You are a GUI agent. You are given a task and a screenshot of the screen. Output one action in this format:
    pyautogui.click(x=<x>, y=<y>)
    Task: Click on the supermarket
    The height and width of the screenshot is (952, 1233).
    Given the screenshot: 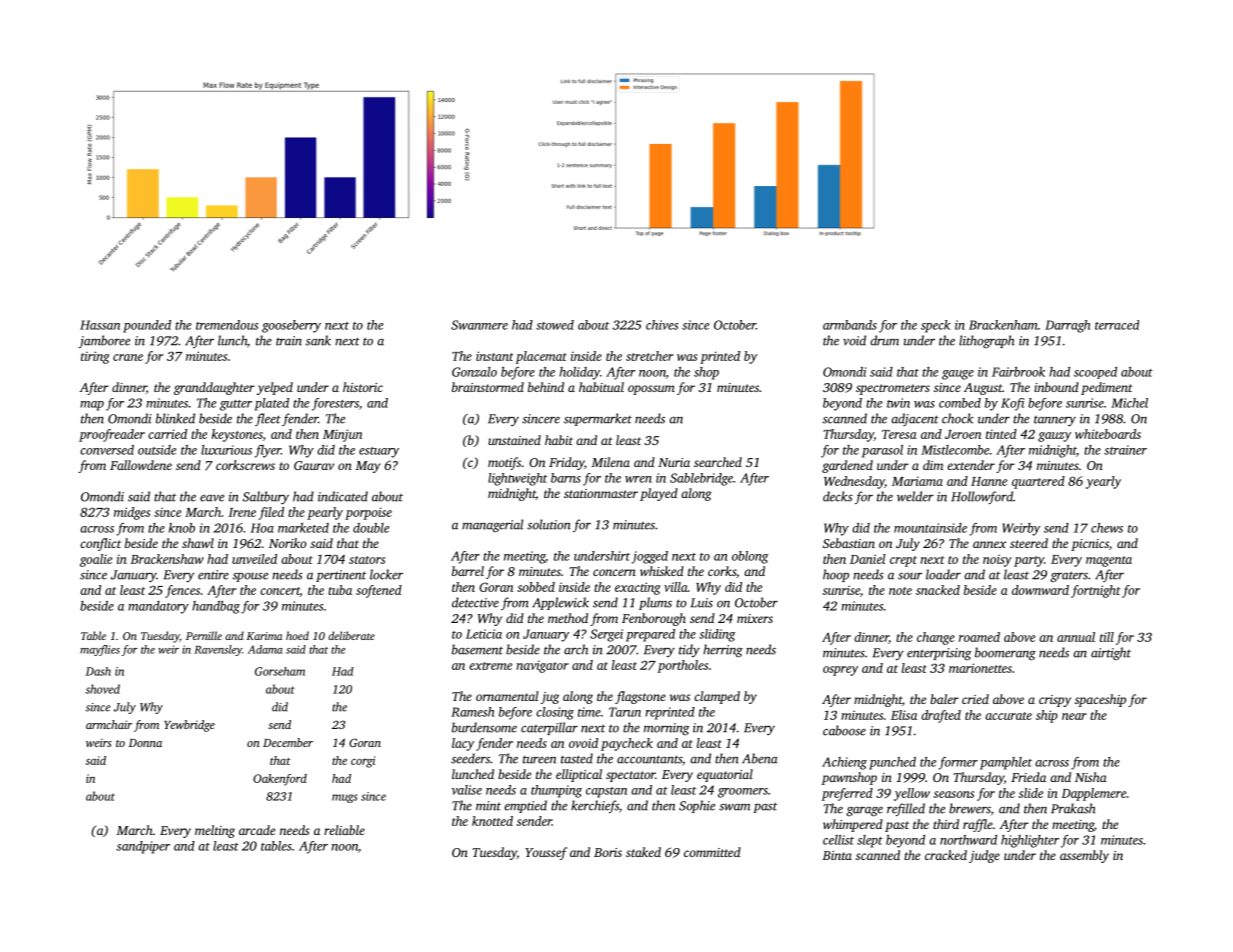 What is the action you would take?
    pyautogui.click(x=598, y=419)
